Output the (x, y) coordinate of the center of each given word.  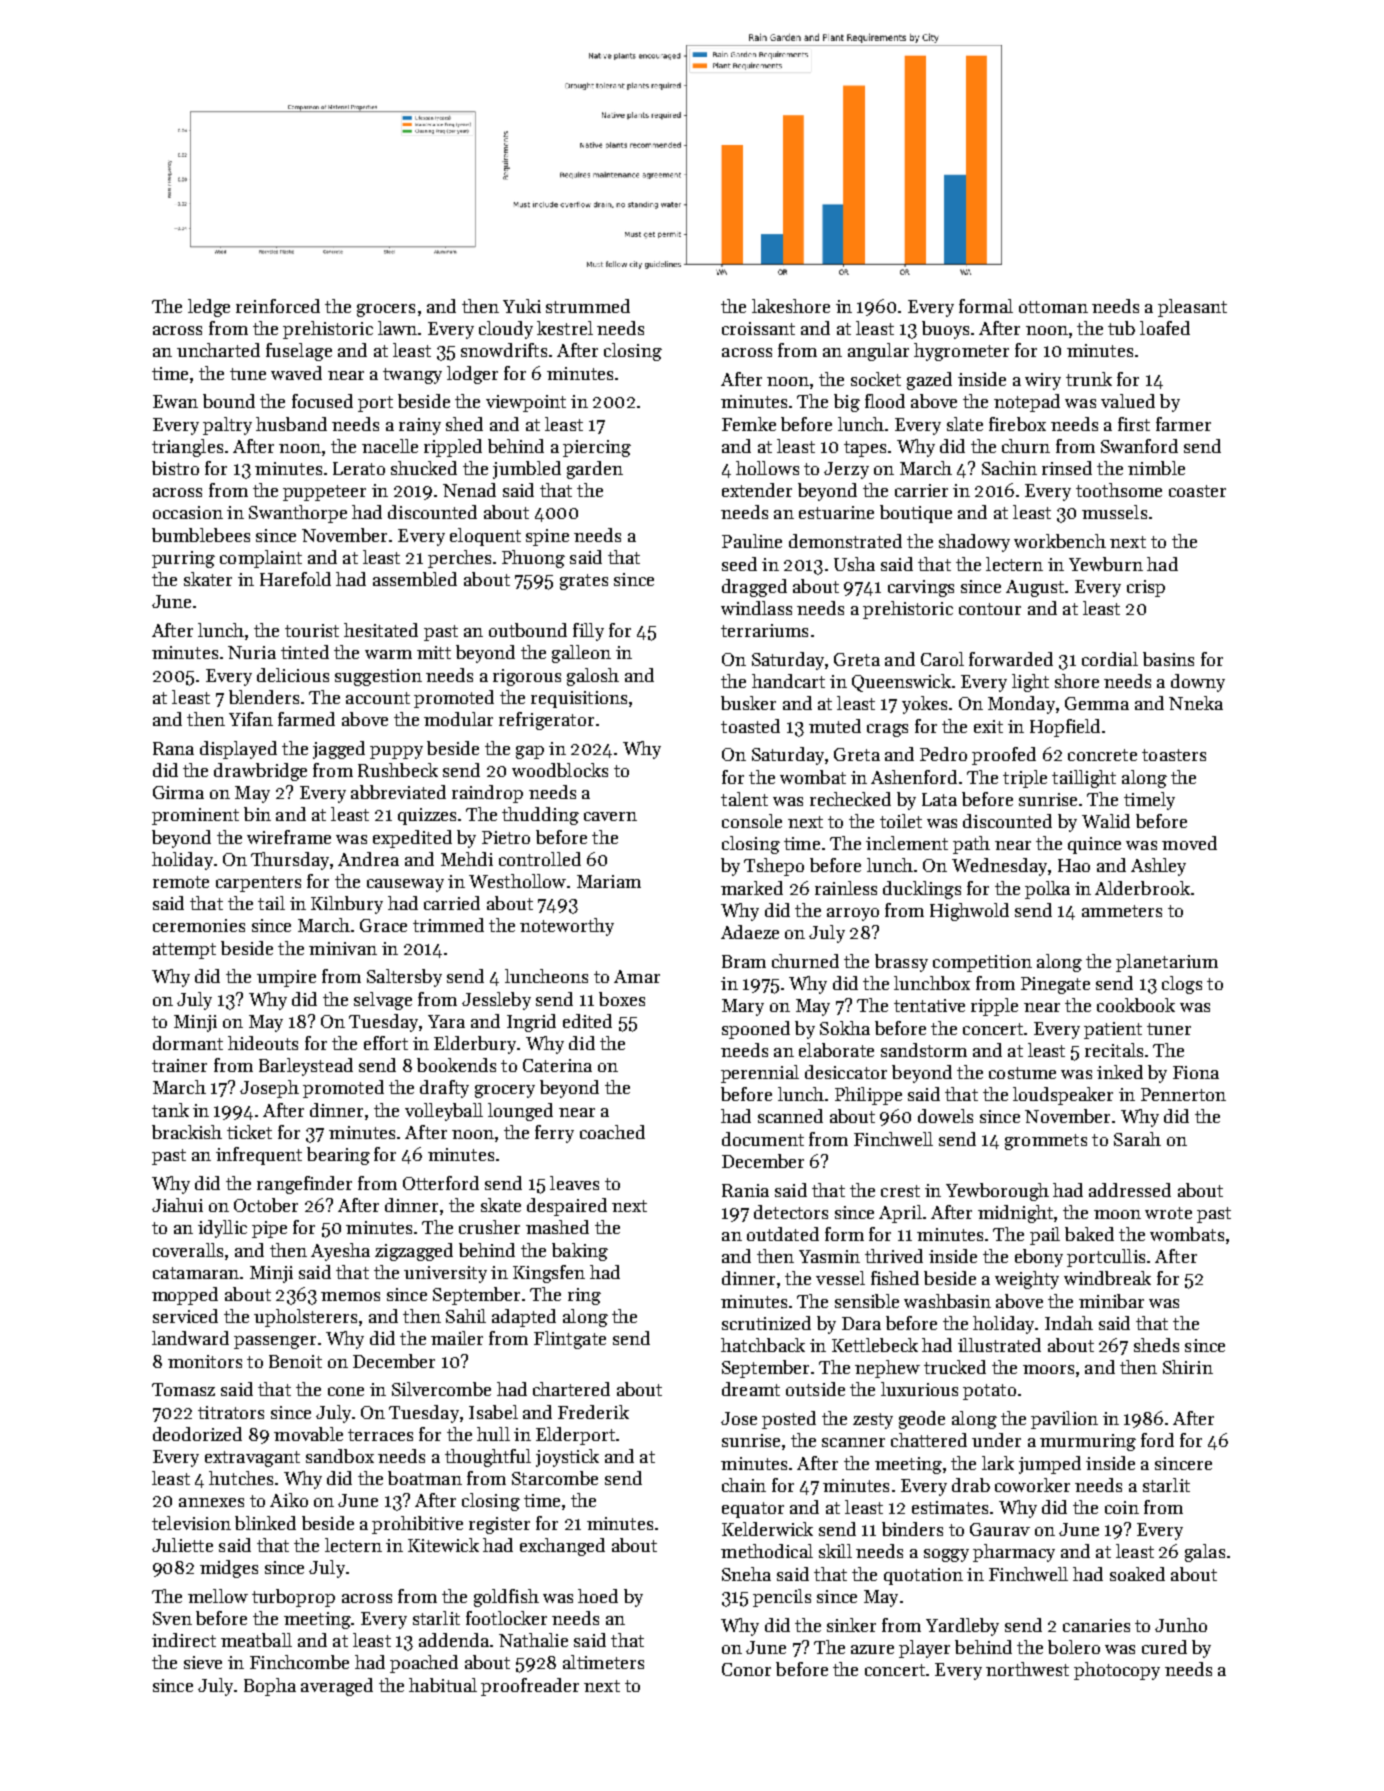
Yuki (522, 306)
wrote (1168, 1213)
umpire (286, 978)
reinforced (278, 306)
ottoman (1053, 307)
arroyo (853, 914)
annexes (211, 1502)
